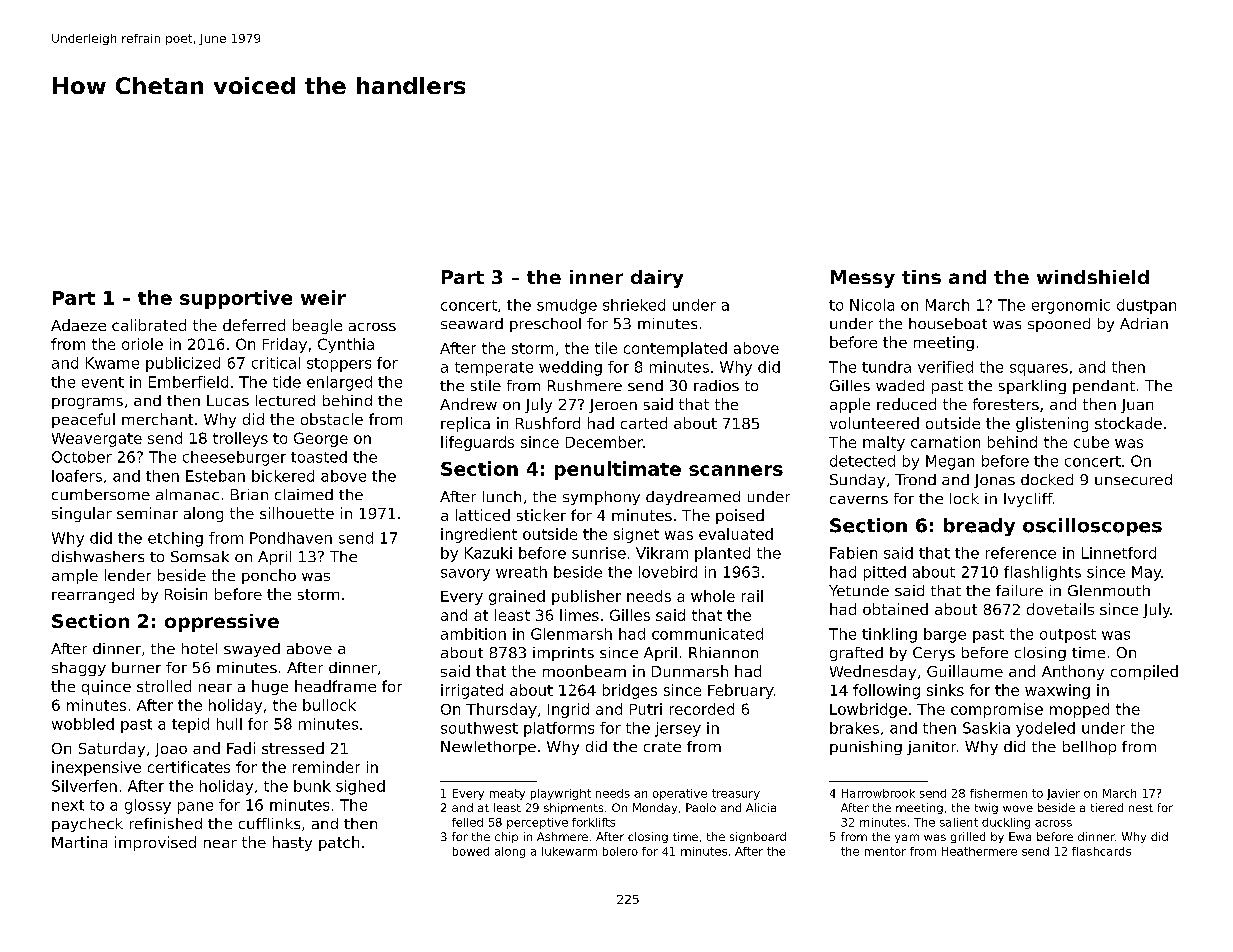 The image size is (1233, 952). What do you see at coordinates (716, 385) in the page?
I see `radios` at bounding box center [716, 385].
